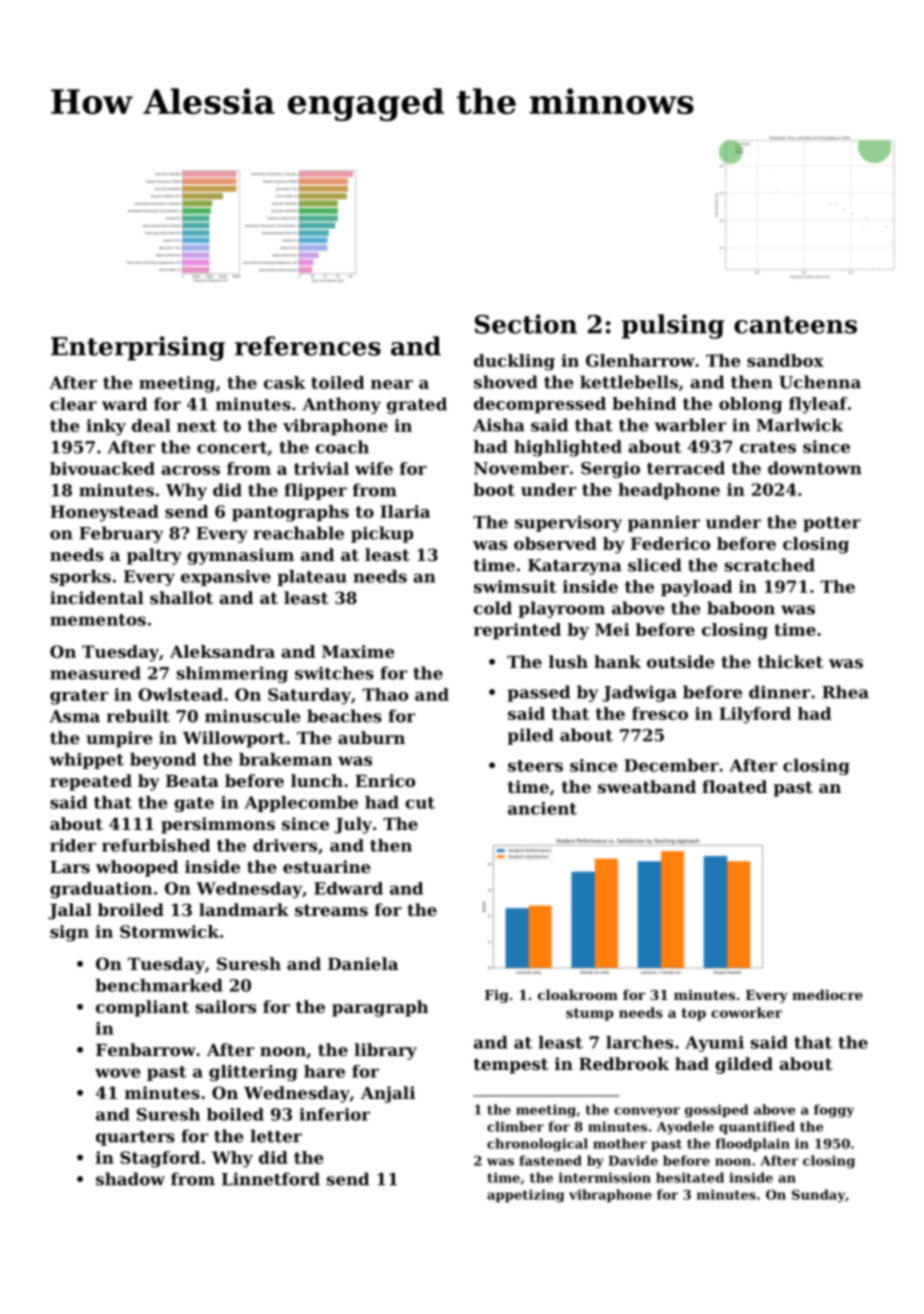  What do you see at coordinates (160, 1159) in the page?
I see `Stagford` at bounding box center [160, 1159].
